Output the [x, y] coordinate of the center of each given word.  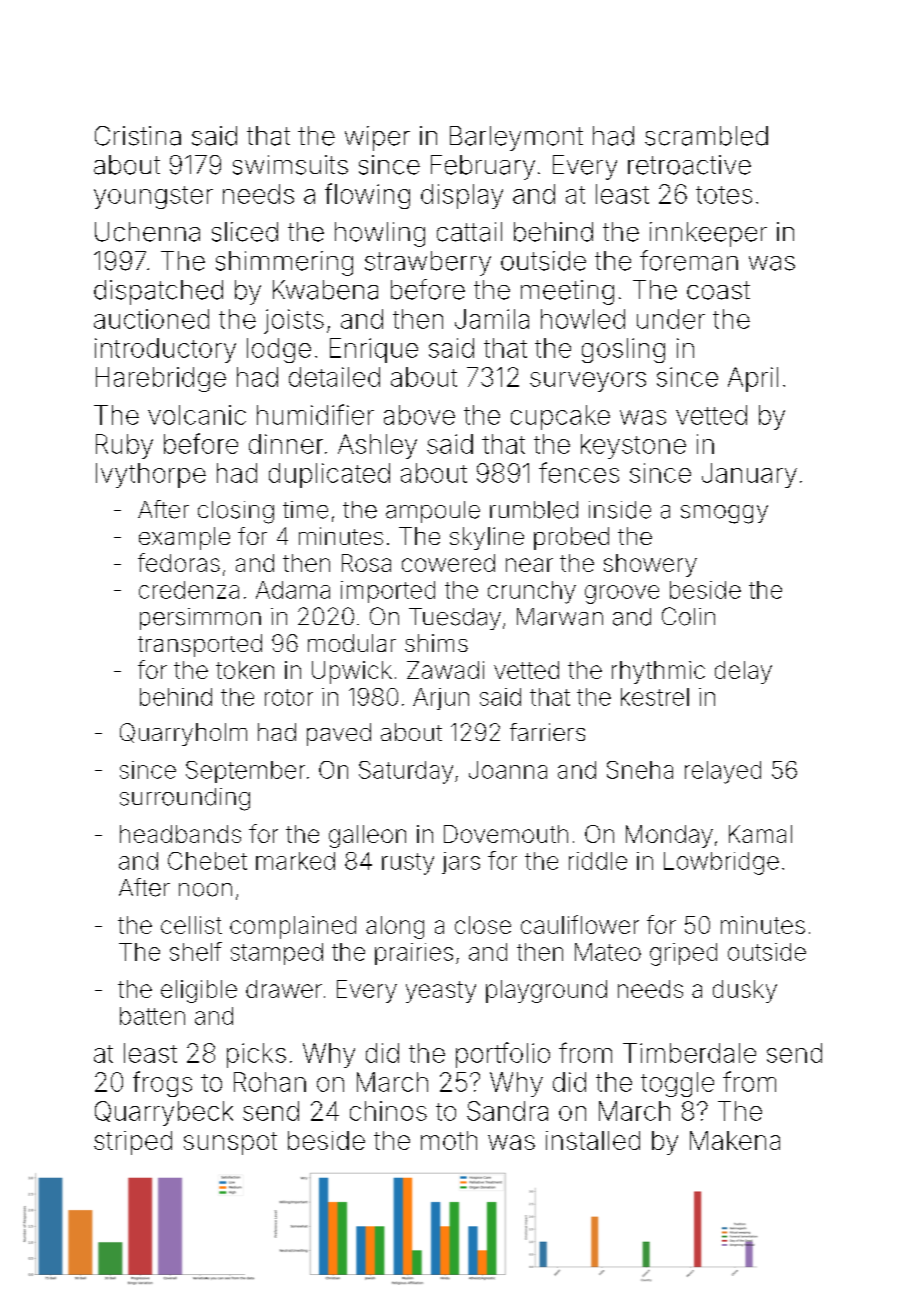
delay [743, 672]
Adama [293, 590]
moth [449, 1140]
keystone [633, 446]
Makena [735, 1140]
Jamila [492, 319]
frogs [162, 1084]
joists [294, 321]
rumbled [534, 510]
